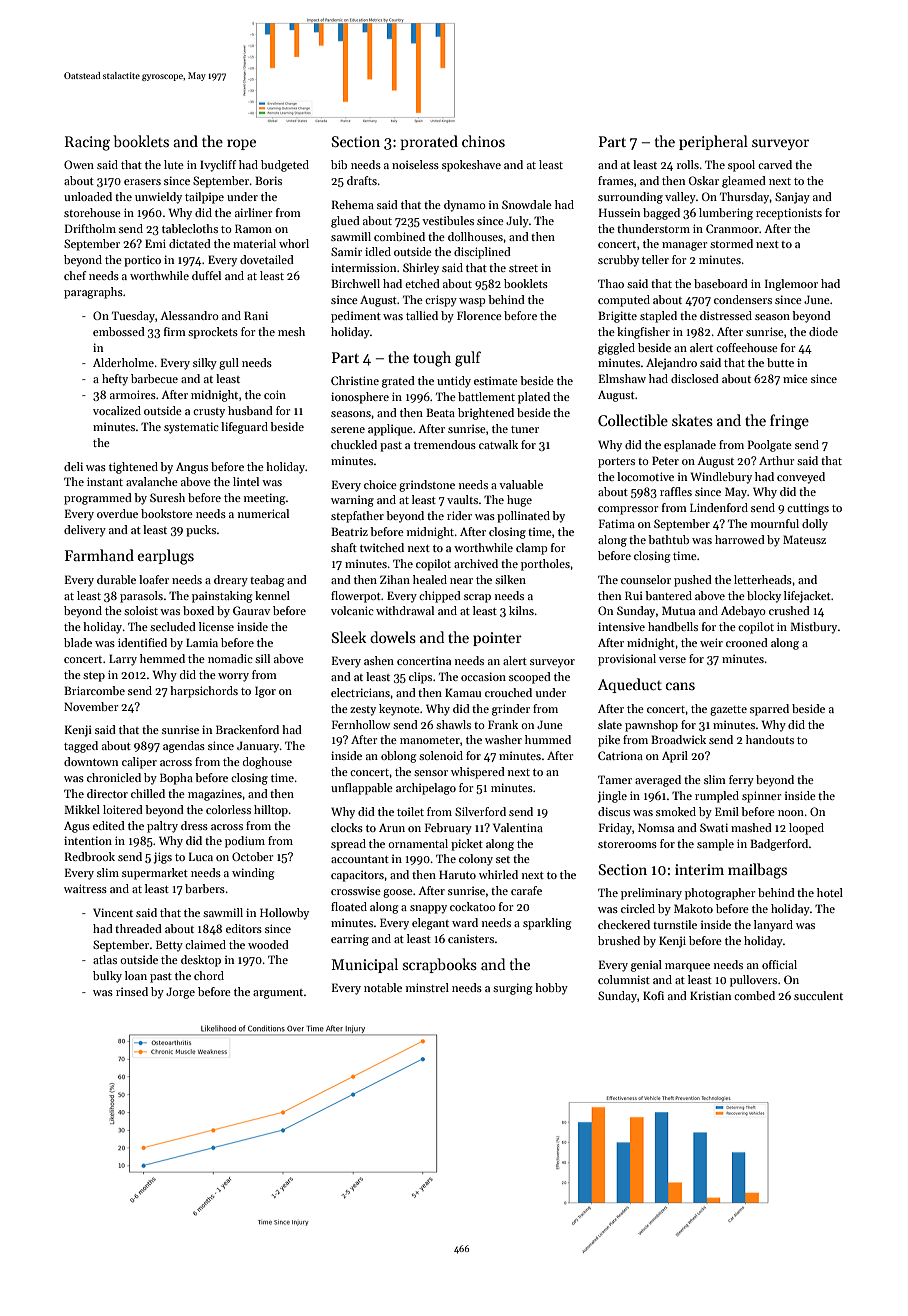  Describe the element at coordinates (263, 513) in the image. I see `numerical` at that location.
